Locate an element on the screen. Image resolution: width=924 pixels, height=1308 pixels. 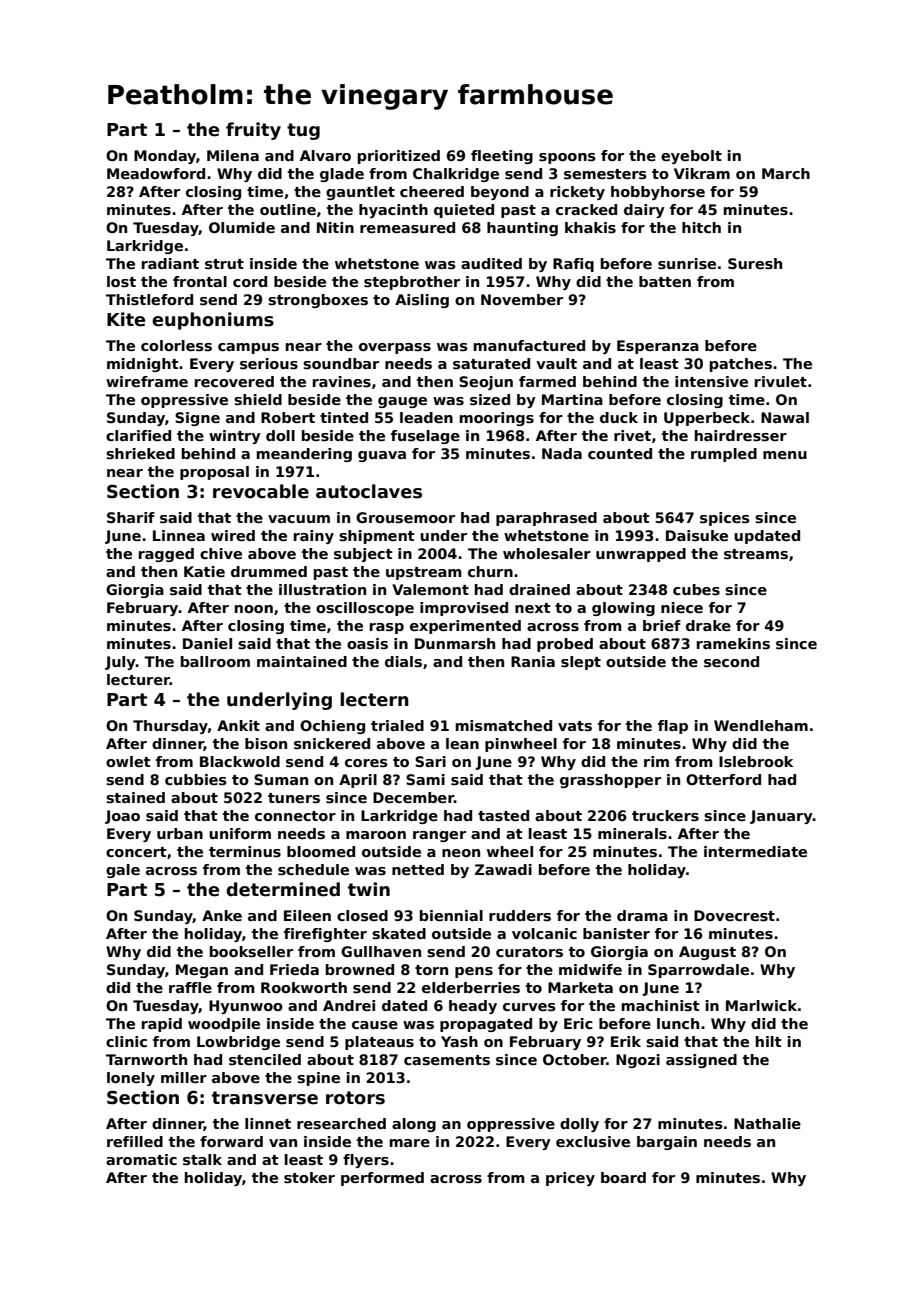
fleeting is located at coordinates (502, 157).
